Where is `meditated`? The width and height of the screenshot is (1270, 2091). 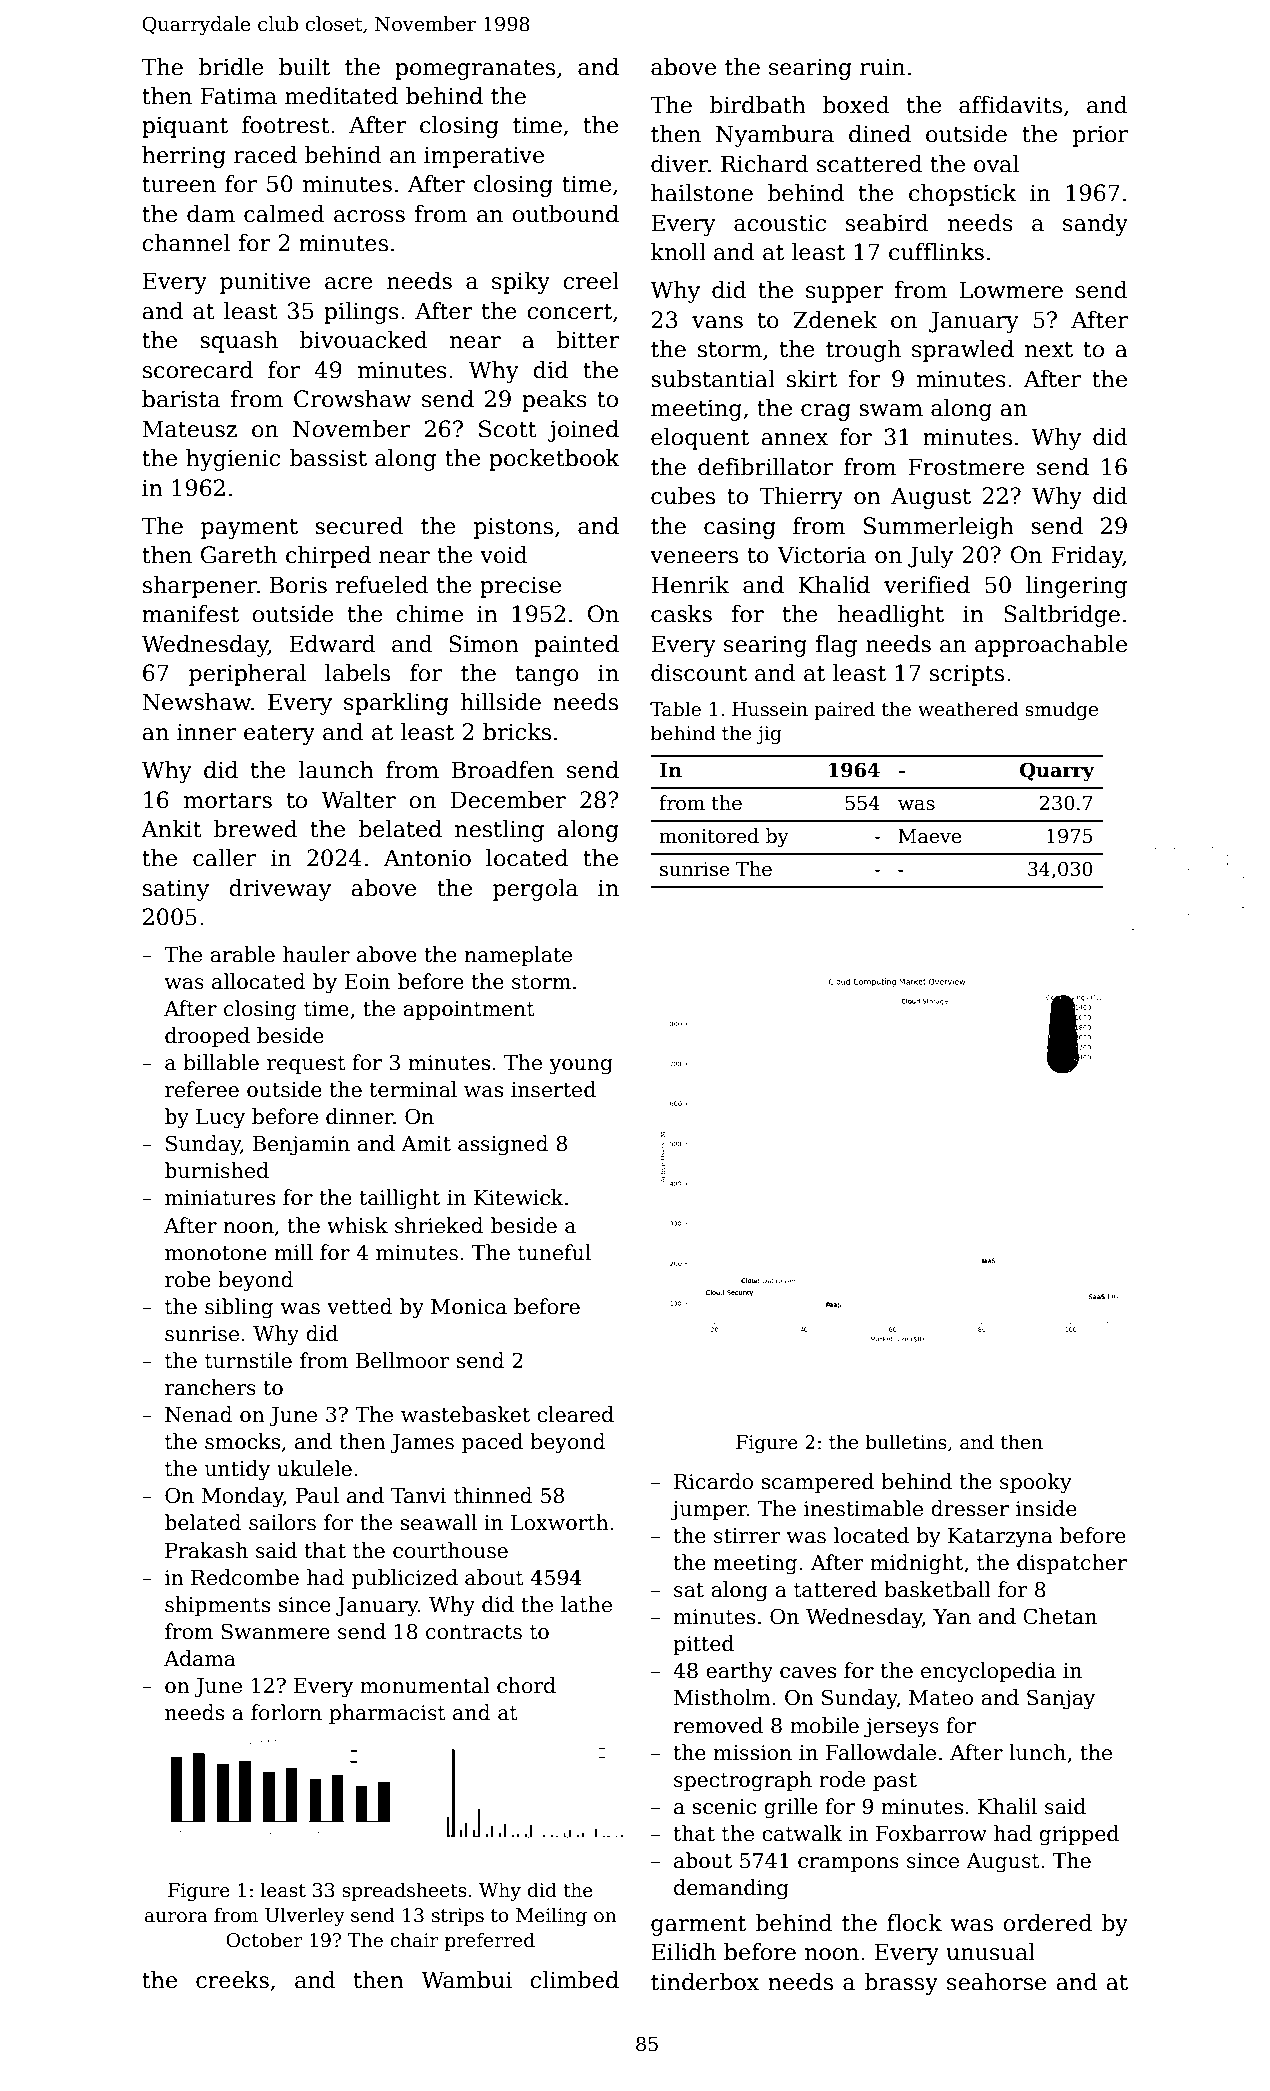 meditated is located at coordinates (341, 96).
